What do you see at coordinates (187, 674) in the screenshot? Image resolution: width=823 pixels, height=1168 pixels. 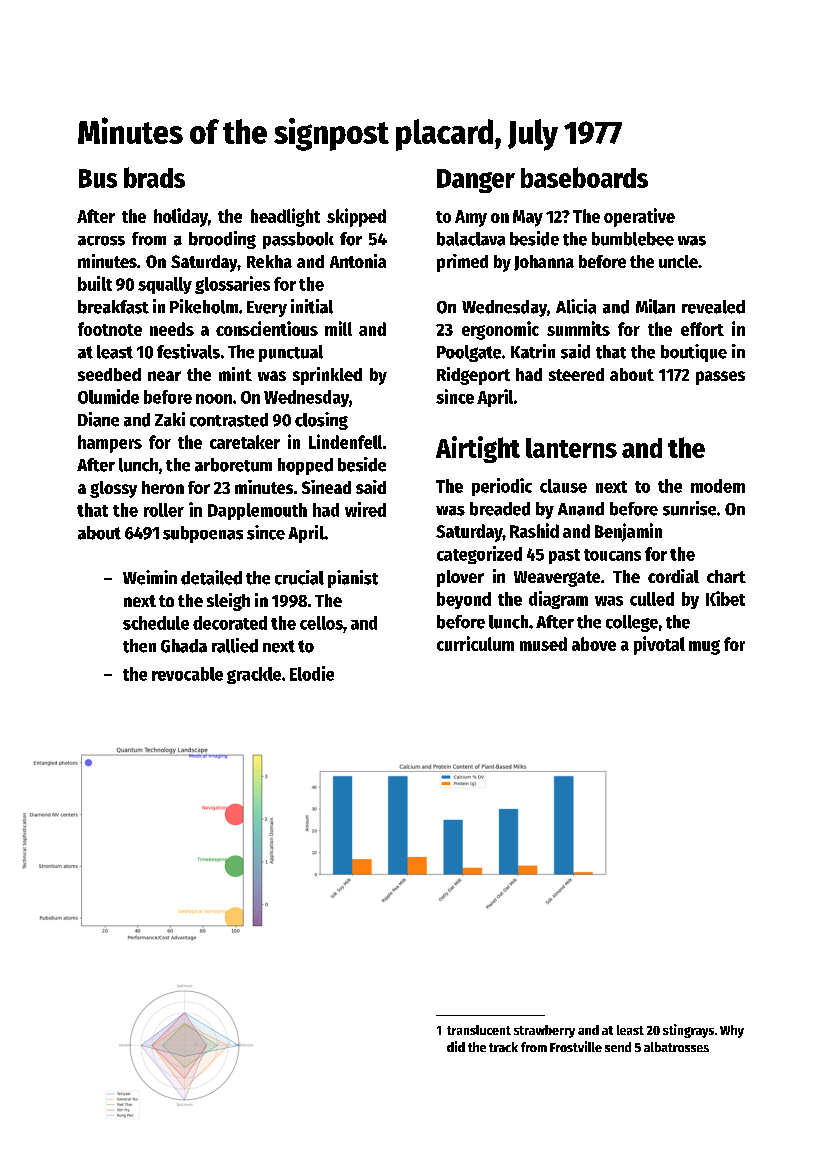 I see `revocable` at bounding box center [187, 674].
